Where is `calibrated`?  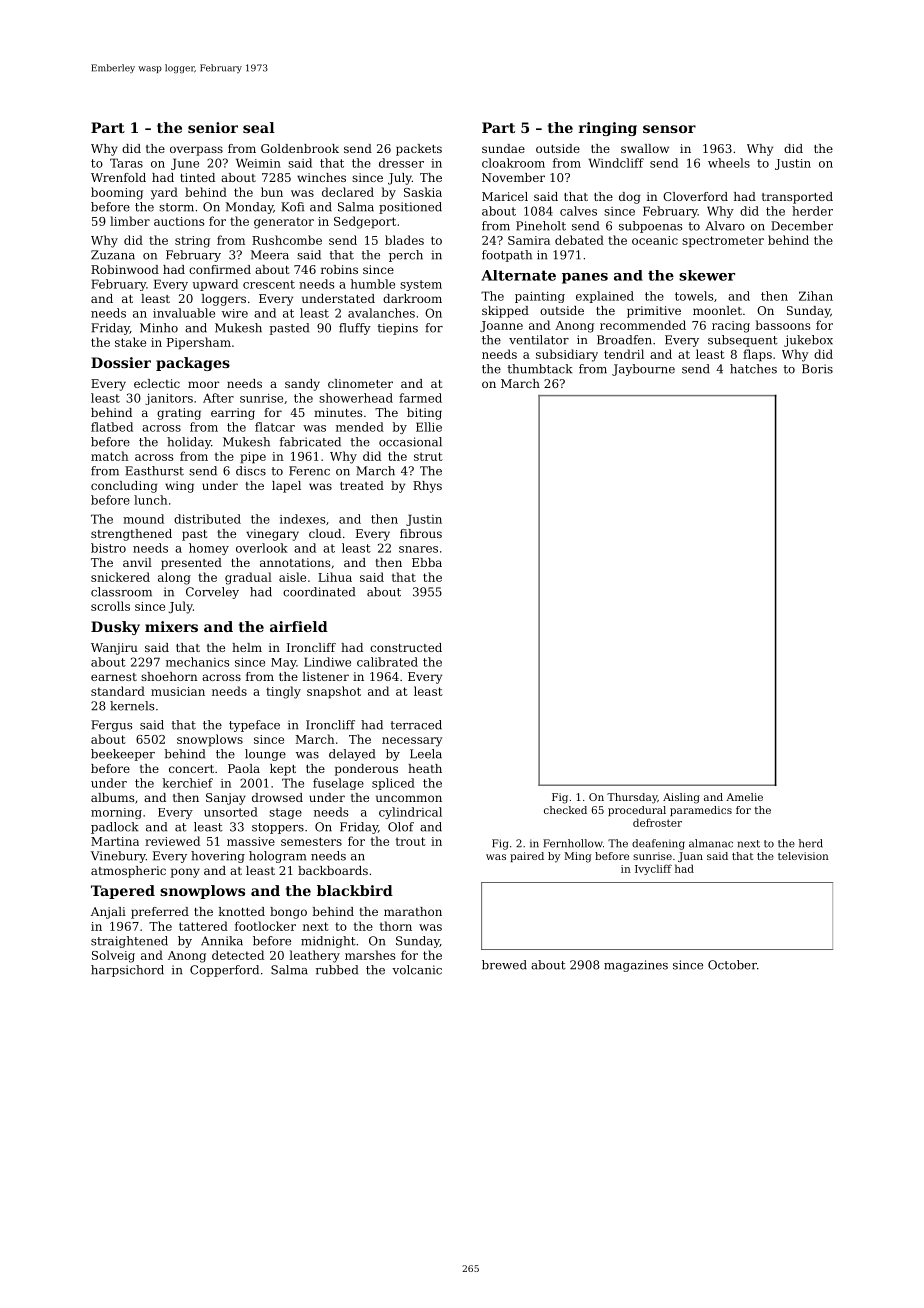 calibrated is located at coordinates (387, 662).
